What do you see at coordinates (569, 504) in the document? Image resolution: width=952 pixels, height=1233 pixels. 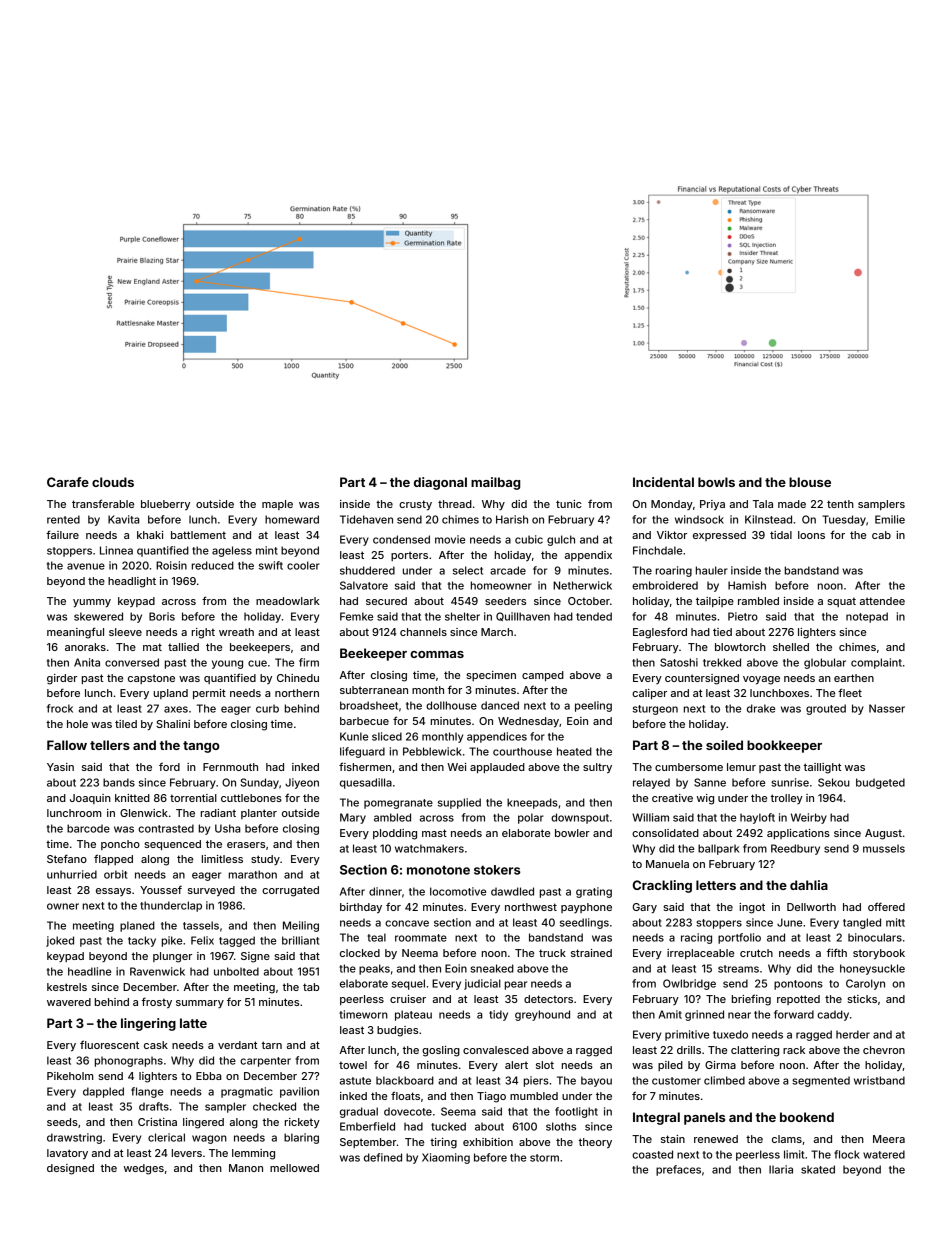 I see `tunic` at bounding box center [569, 504].
